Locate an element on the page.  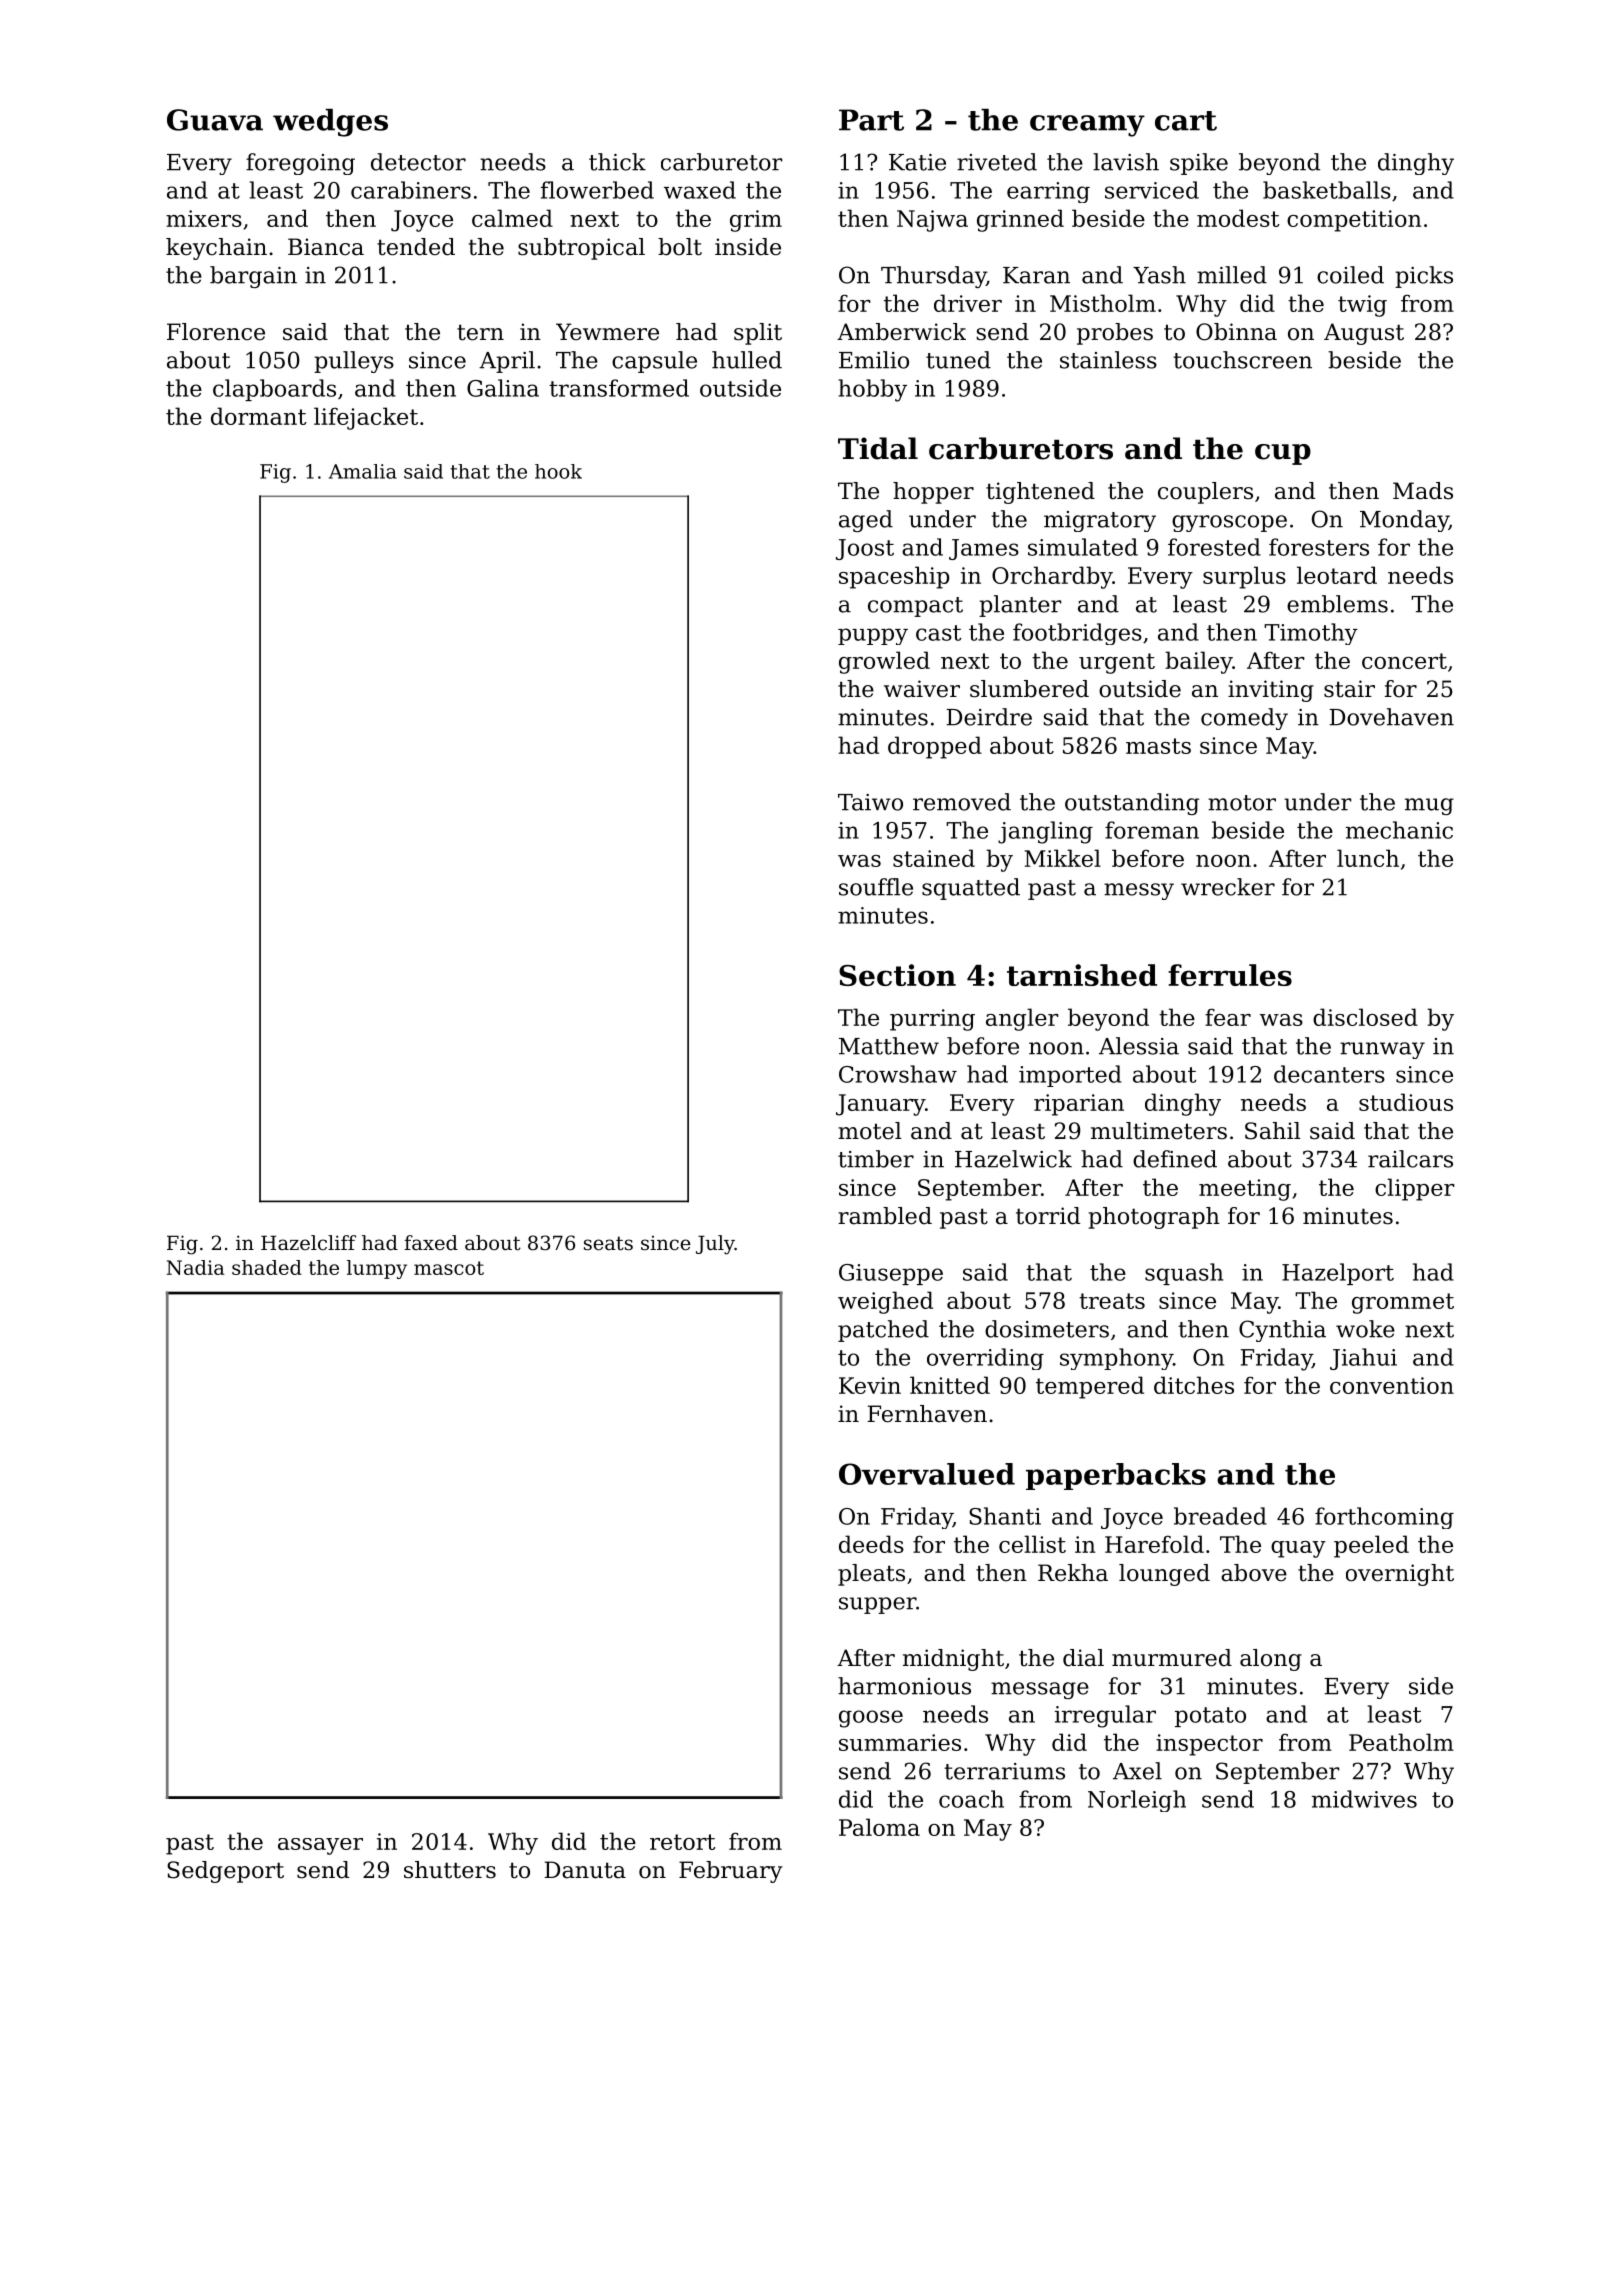
midwives is located at coordinates (1364, 1799).
